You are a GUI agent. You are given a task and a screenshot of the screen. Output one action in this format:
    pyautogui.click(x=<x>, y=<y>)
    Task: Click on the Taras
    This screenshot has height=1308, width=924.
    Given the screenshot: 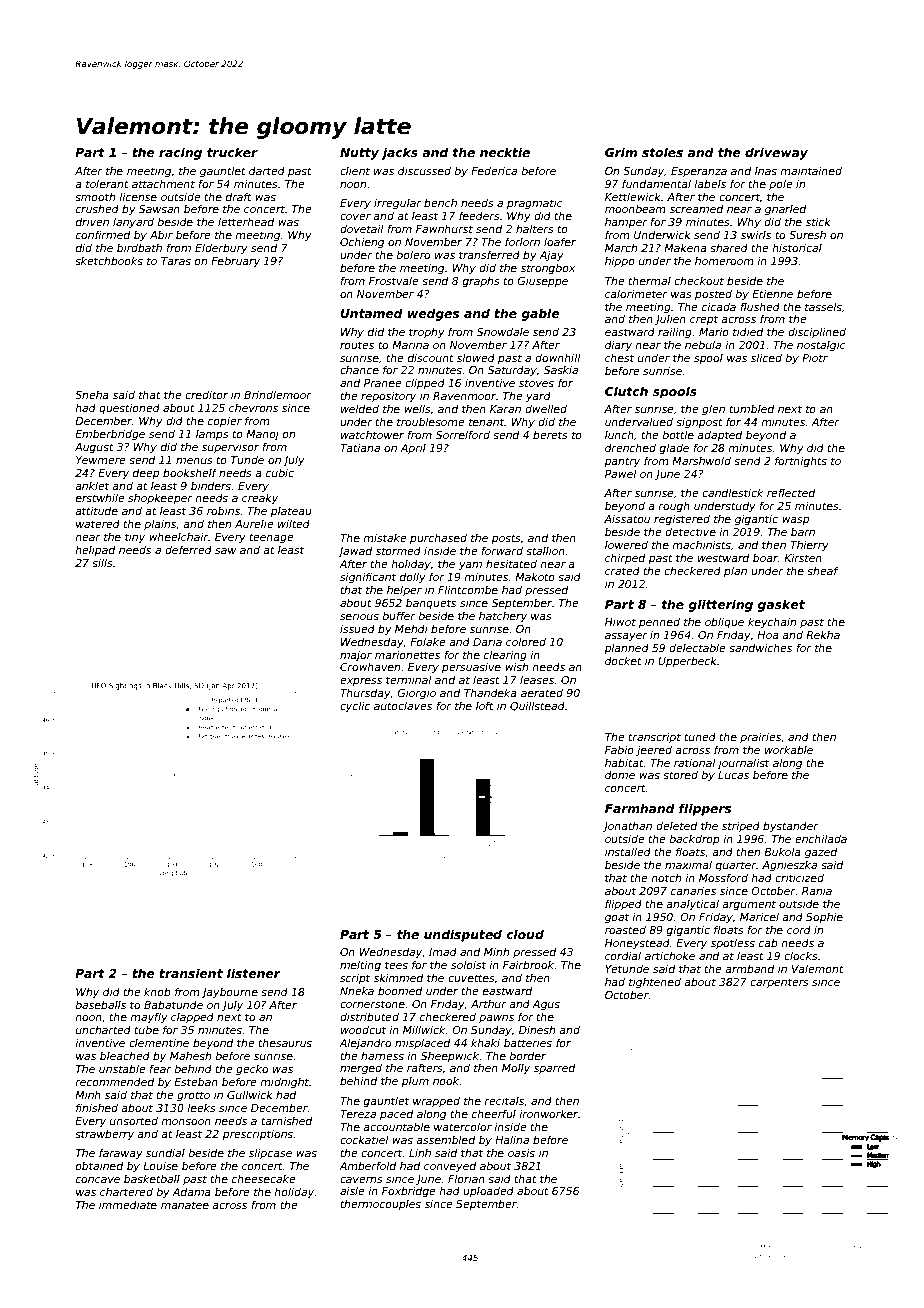 What is the action you would take?
    pyautogui.click(x=176, y=261)
